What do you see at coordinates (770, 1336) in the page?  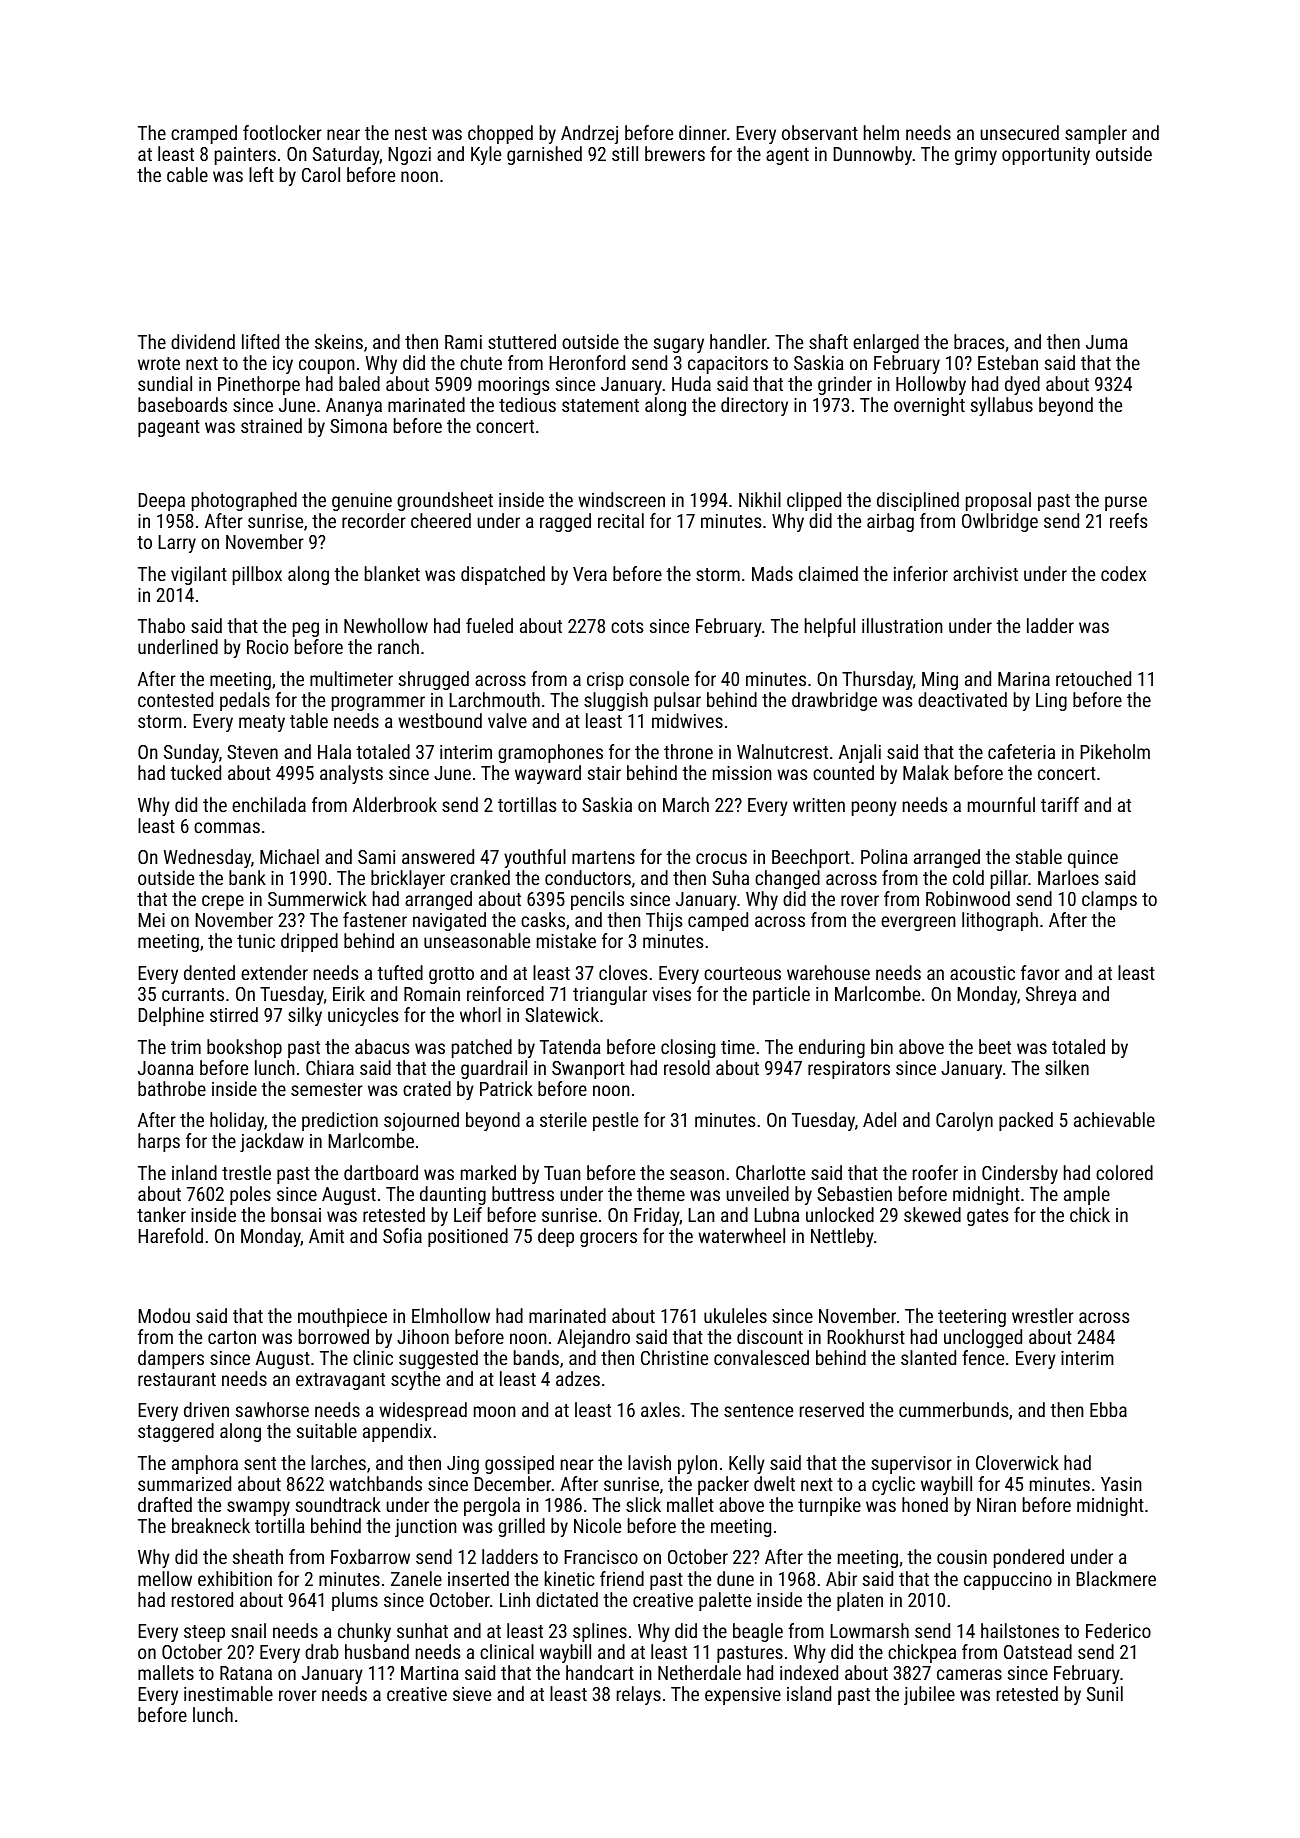 I see `discount` at bounding box center [770, 1336].
